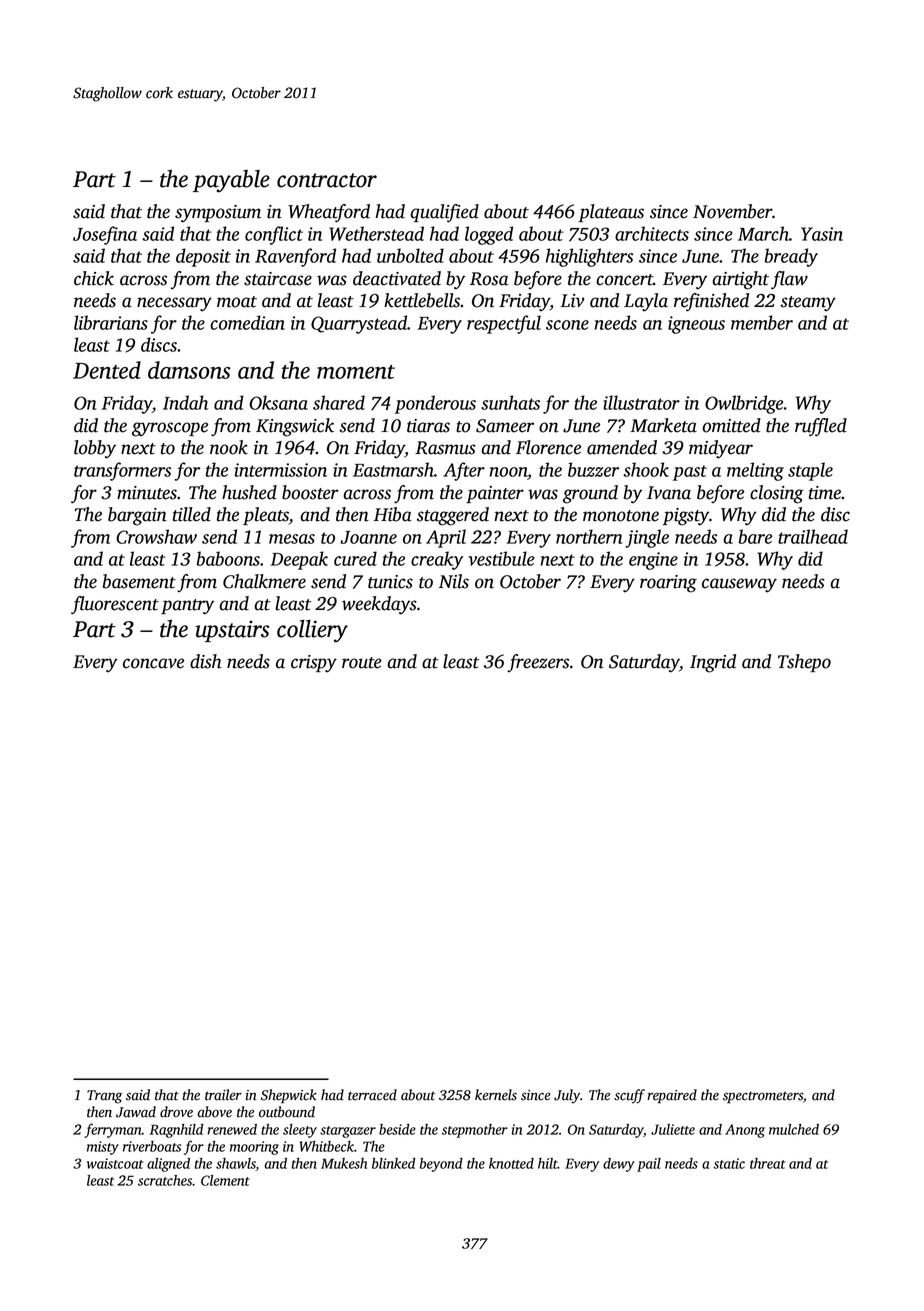 The height and width of the screenshot is (1311, 924). Describe the element at coordinates (510, 402) in the screenshot. I see `sunhats` at that location.
